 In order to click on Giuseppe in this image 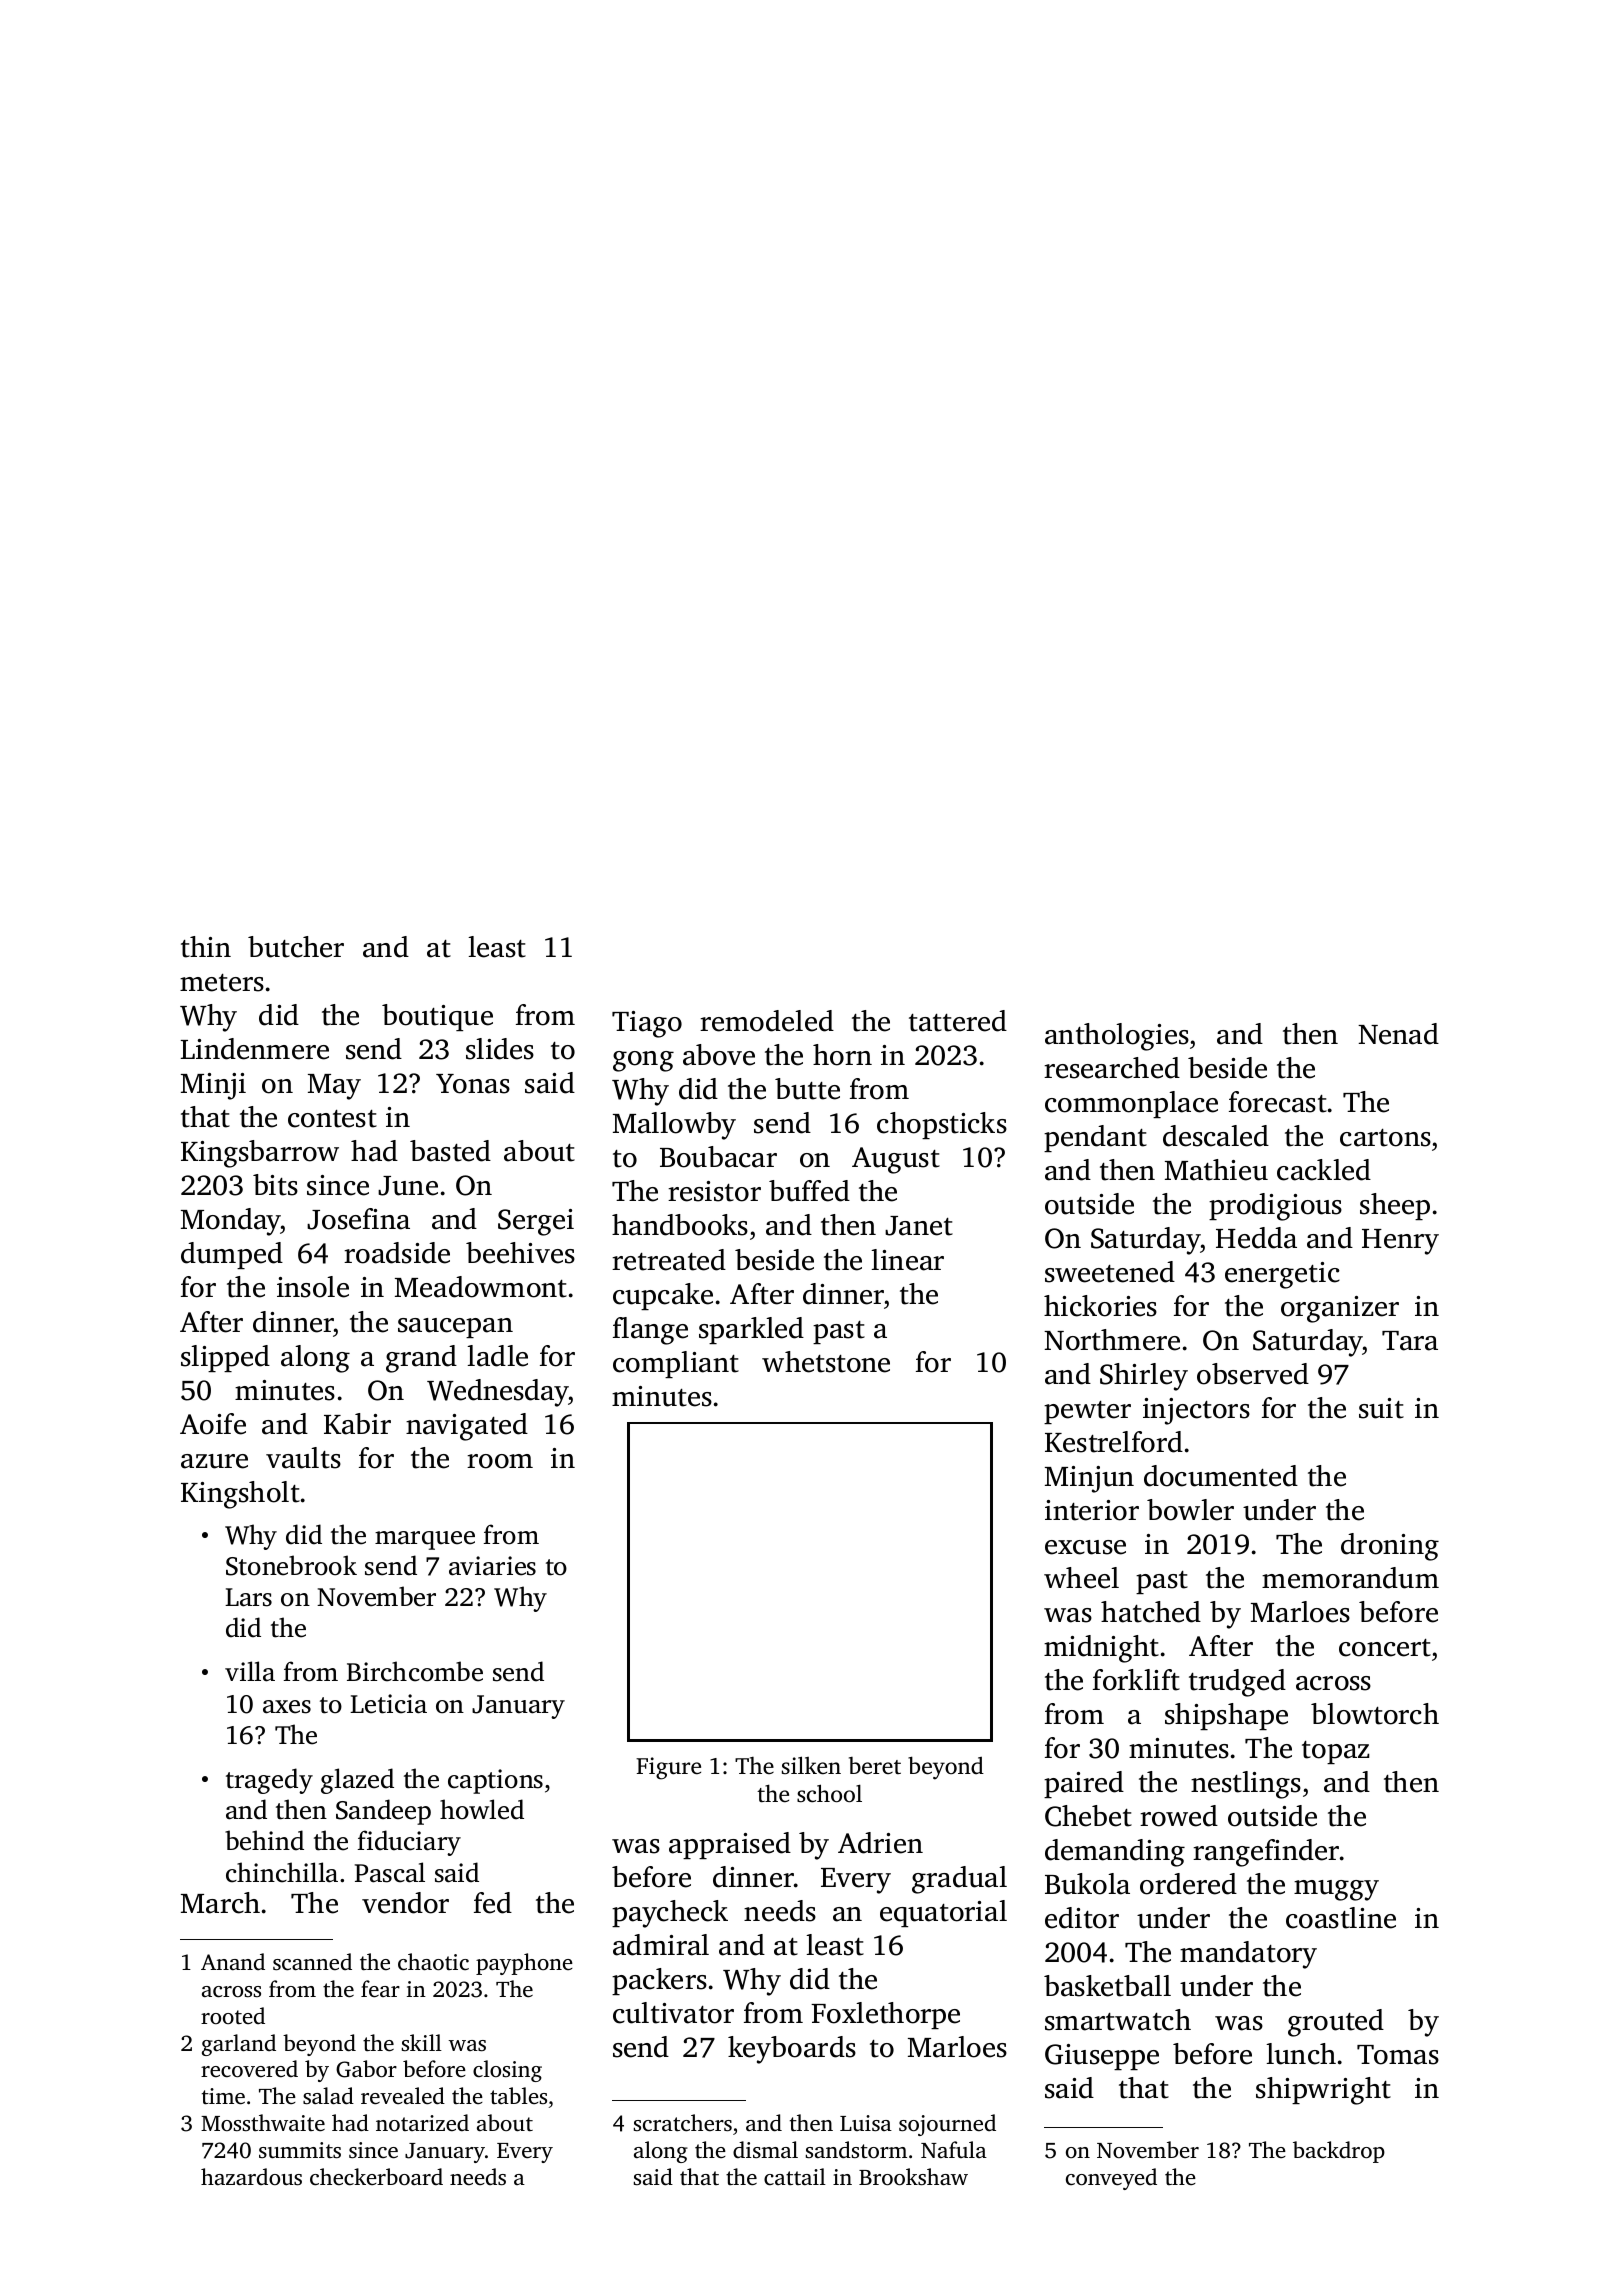, I will do `click(1102, 2057)`.
